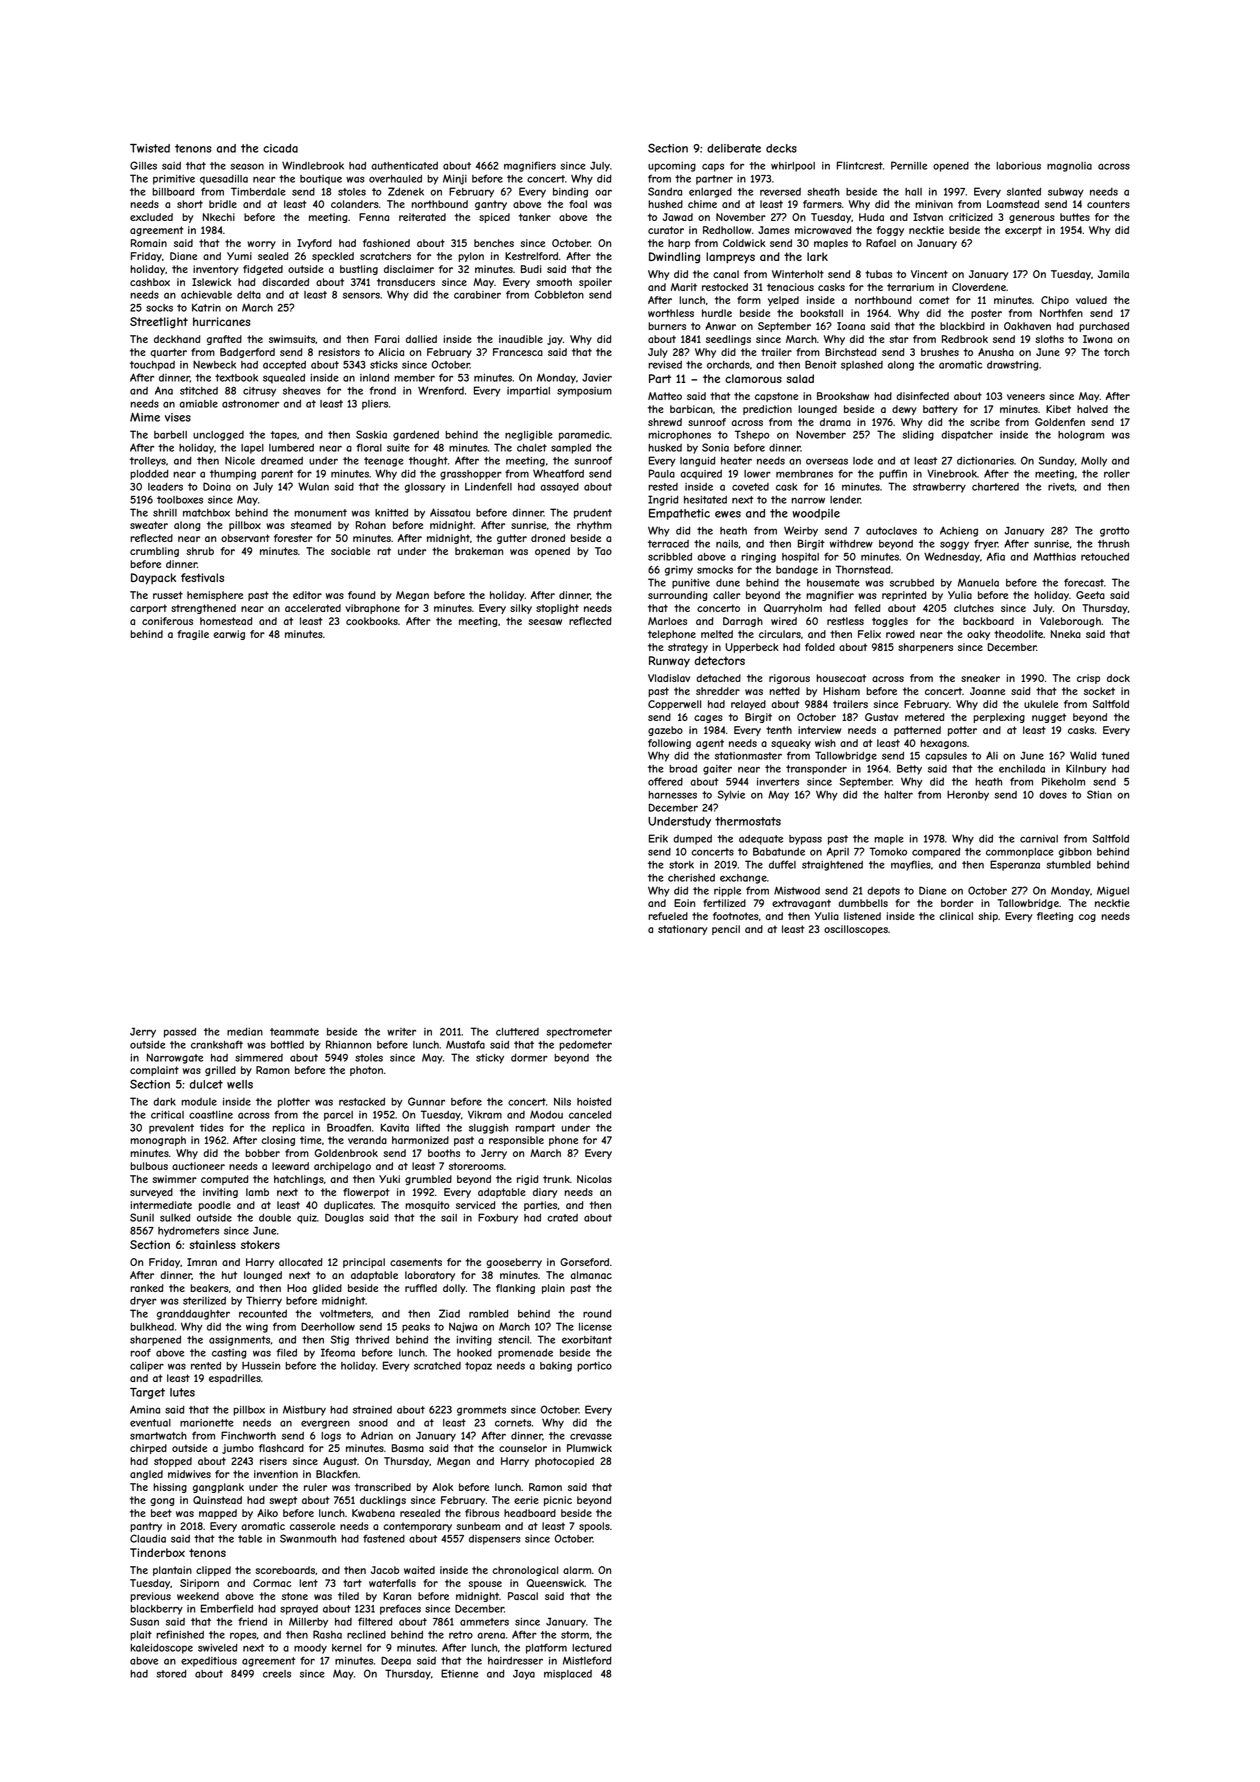 The image size is (1260, 1782). Describe the element at coordinates (568, 1675) in the document. I see `misplaced` at that location.
